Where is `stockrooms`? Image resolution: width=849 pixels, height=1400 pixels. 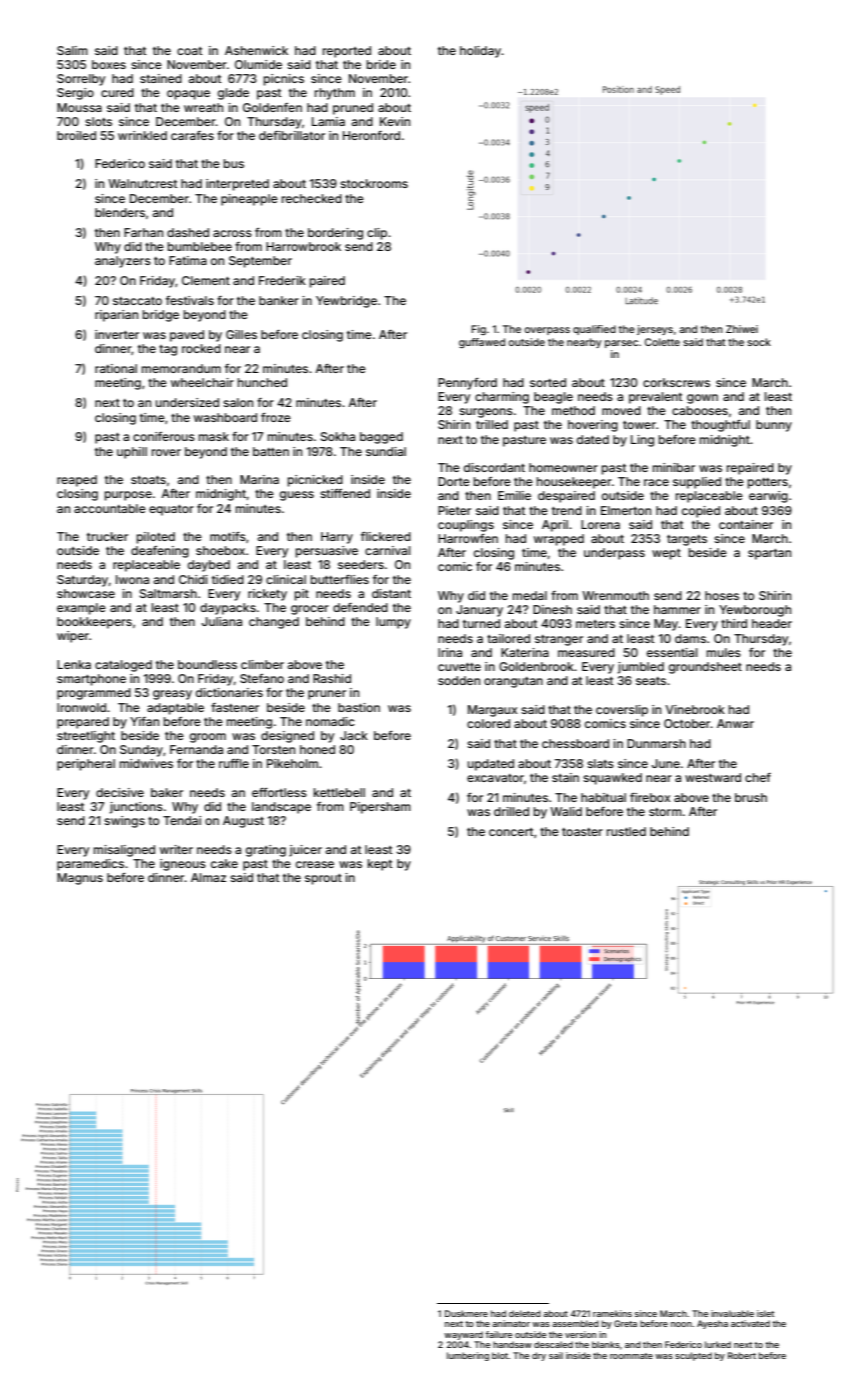
stockrooms is located at coordinates (374, 183).
